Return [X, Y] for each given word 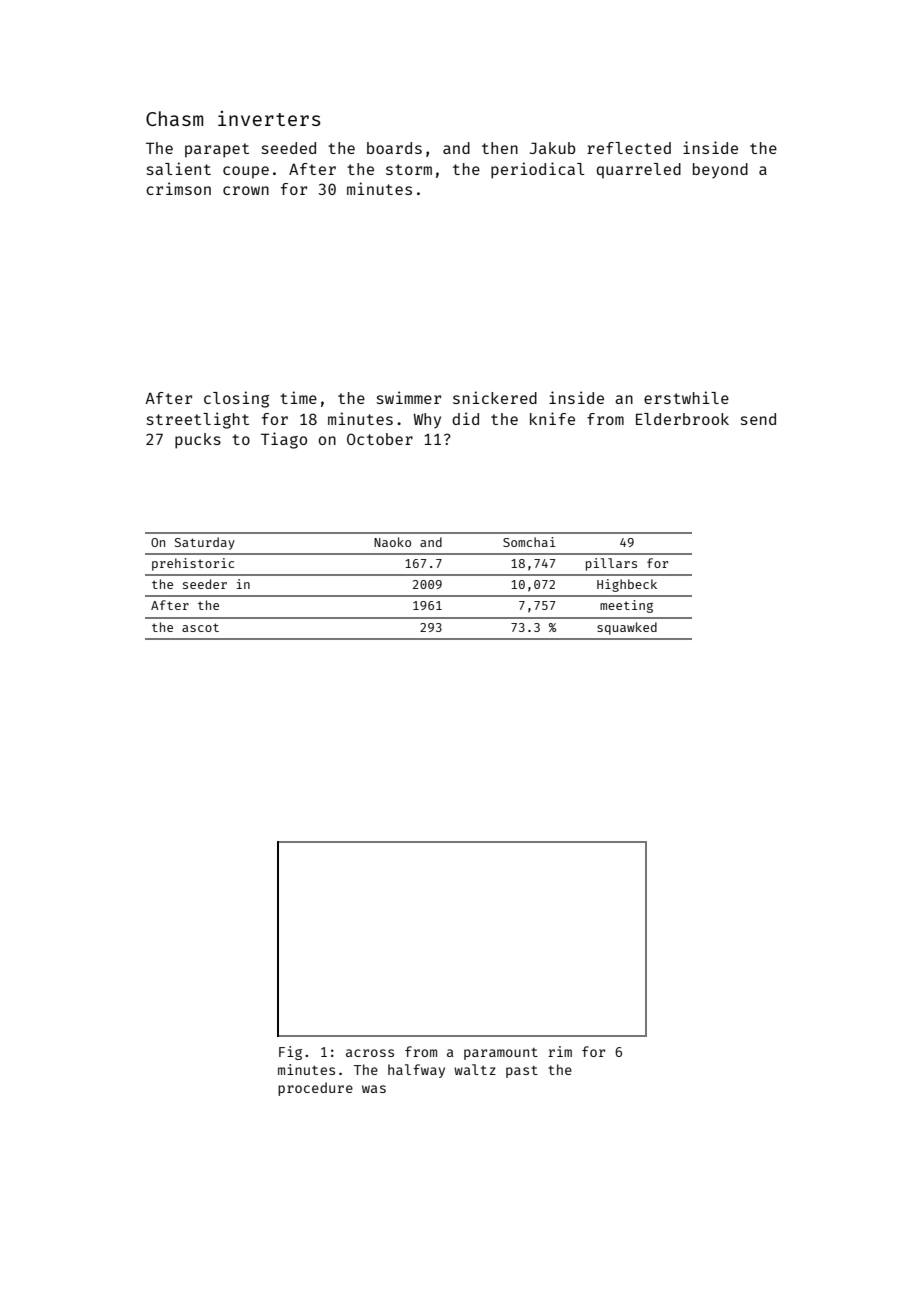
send [758, 419]
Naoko [392, 542]
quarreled [639, 171]
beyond [720, 171]
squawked [627, 628]
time [298, 397]
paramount [501, 1054]
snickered [495, 397]
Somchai [529, 542]
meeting [626, 606]
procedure [315, 1089]
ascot [200, 627]
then [500, 148]
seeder [205, 584]
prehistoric [193, 564]
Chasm [174, 118]
